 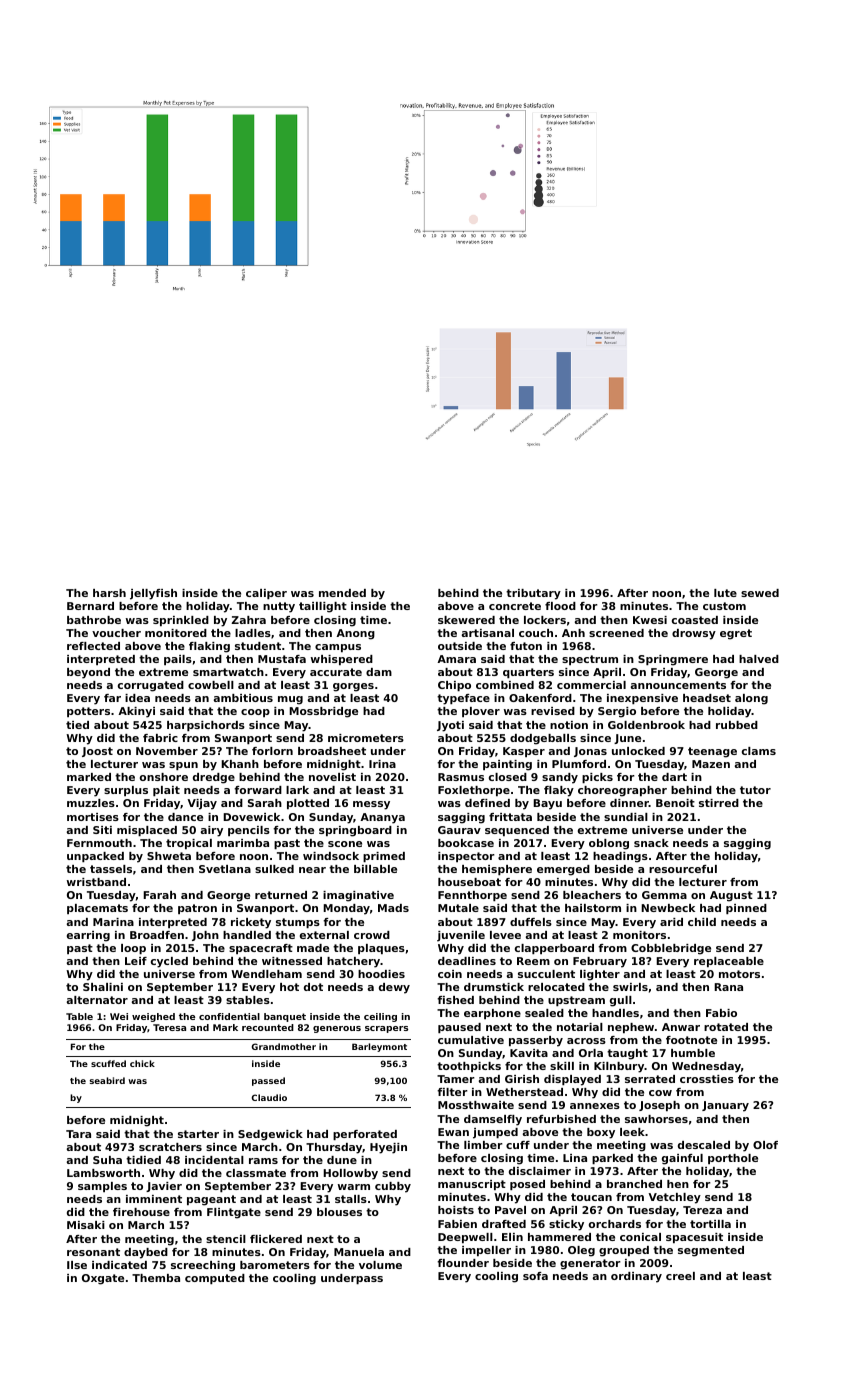 I want to click on weighed, so click(x=153, y=1017).
